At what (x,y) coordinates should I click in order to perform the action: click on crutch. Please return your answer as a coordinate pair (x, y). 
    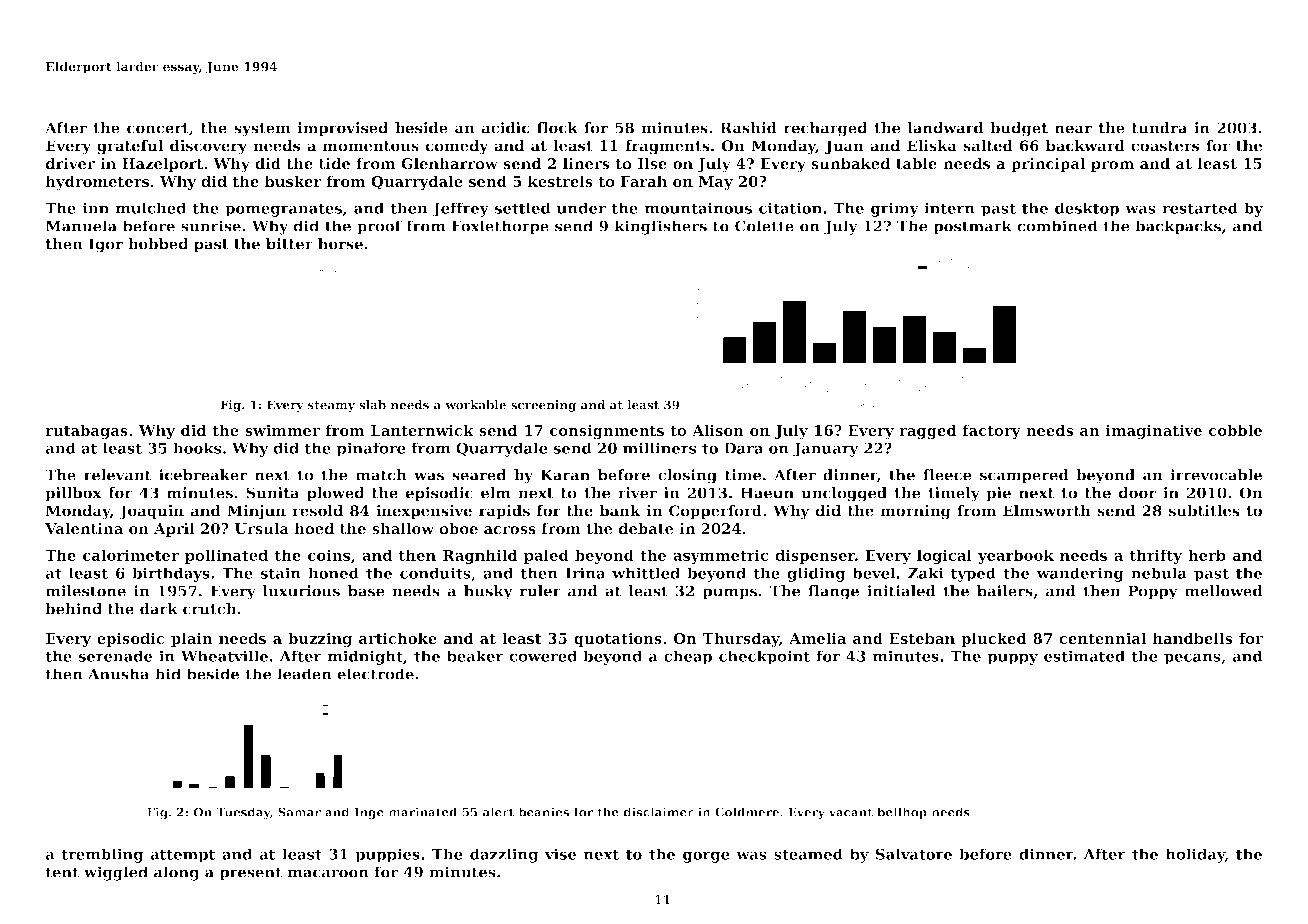
    Looking at the image, I should click on (209, 609).
